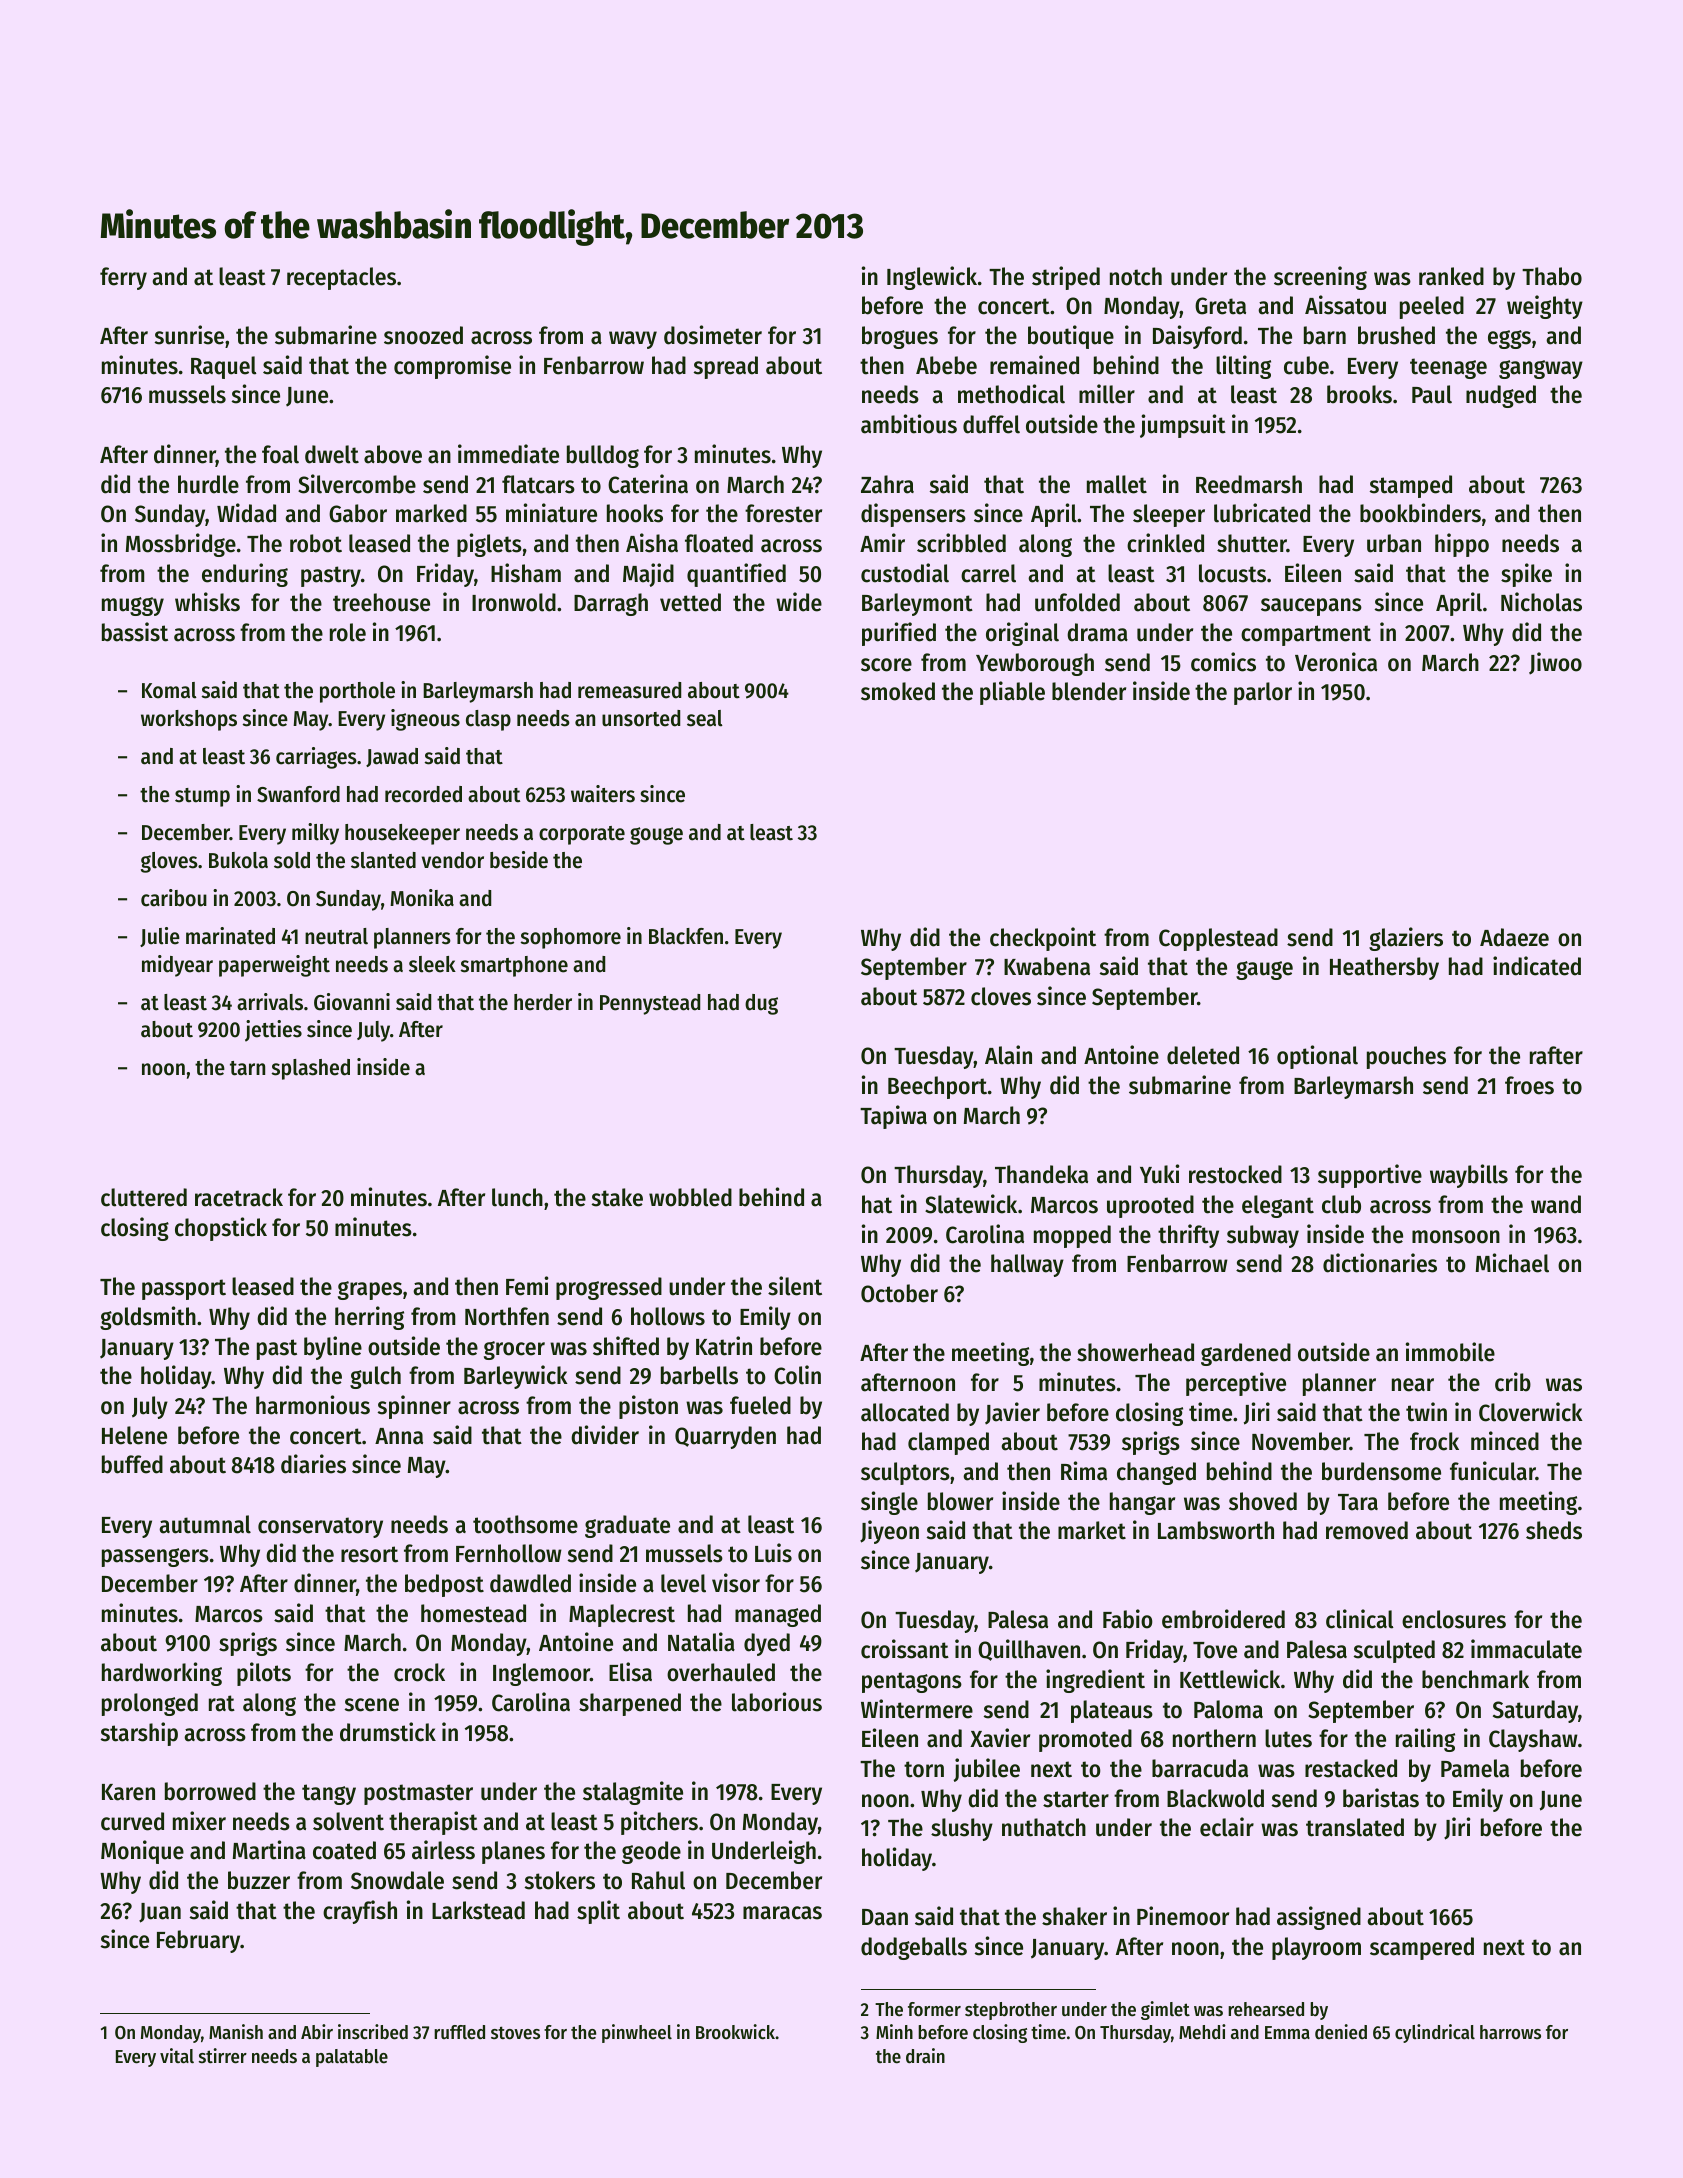 The width and height of the screenshot is (1683, 2178). I want to click on resort, so click(369, 1554).
